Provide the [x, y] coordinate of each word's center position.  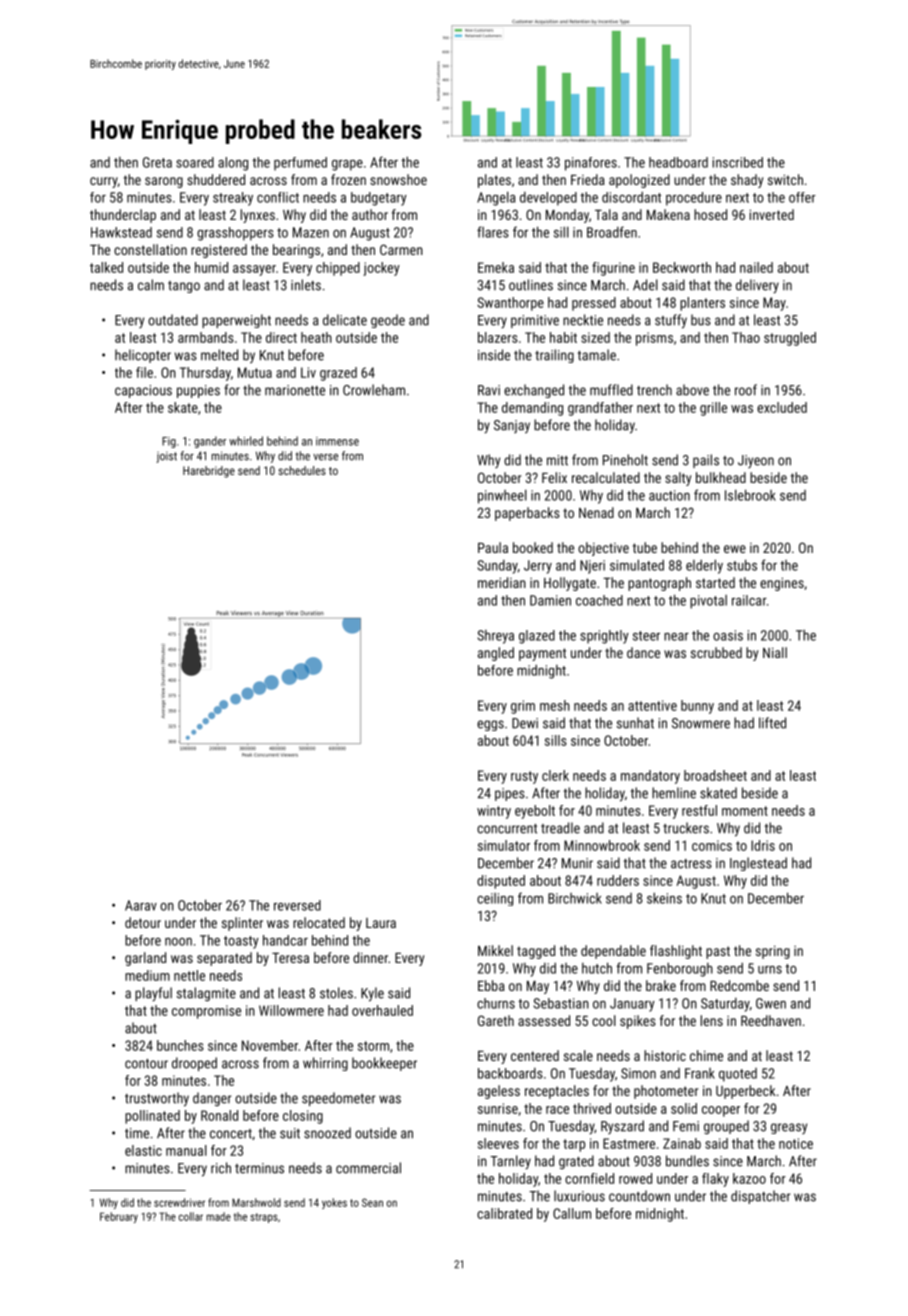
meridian [502, 582]
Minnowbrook [602, 845]
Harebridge [209, 472]
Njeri [592, 567]
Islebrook [750, 495]
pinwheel [502, 496]
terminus [259, 1168]
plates [494, 181]
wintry [494, 812]
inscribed [738, 162]
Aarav [141, 905]
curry [104, 182]
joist [166, 457]
